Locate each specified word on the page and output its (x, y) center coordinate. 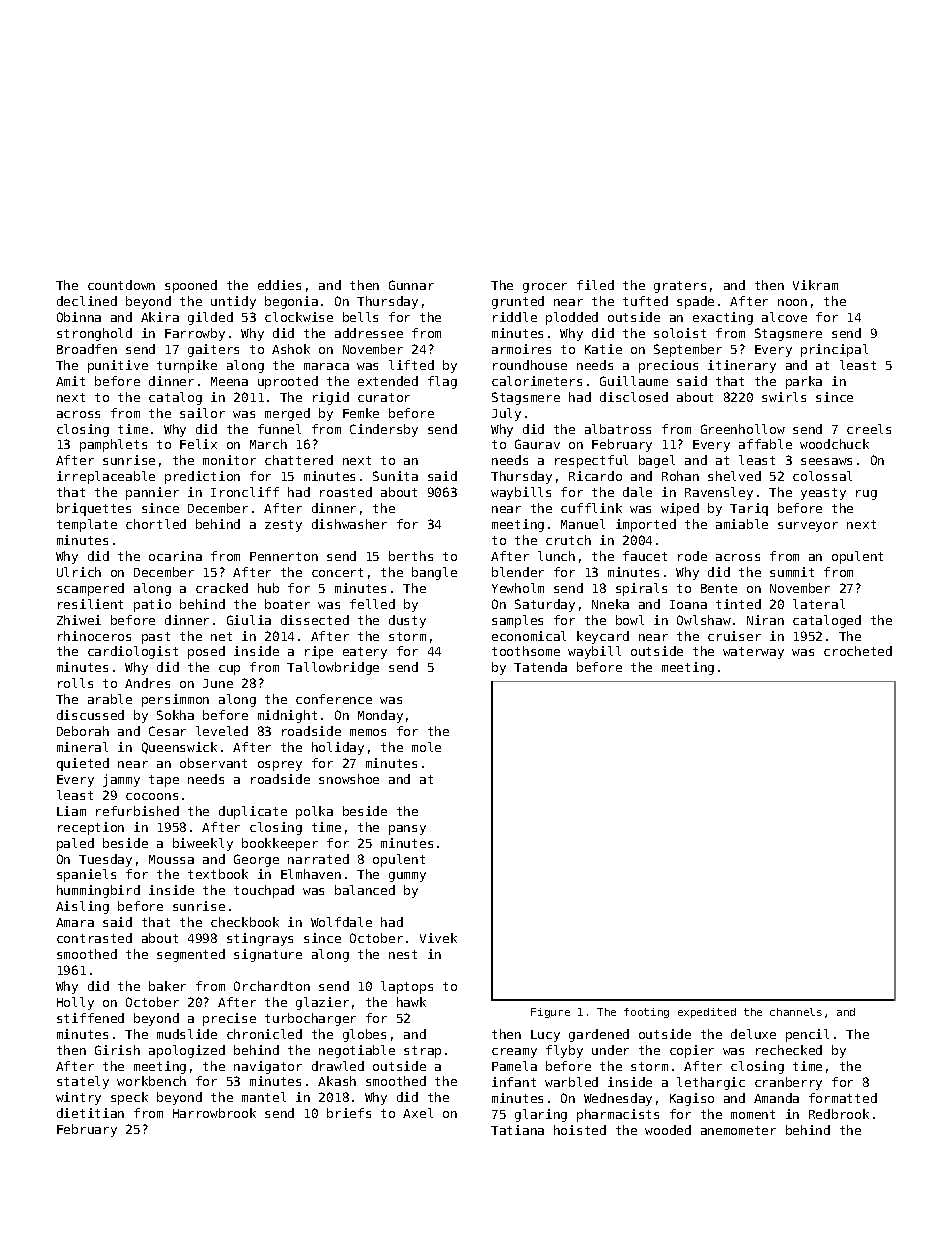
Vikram (815, 285)
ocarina (175, 556)
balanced (365, 890)
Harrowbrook (214, 1113)
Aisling (82, 907)
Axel (418, 1113)
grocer (545, 288)
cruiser (734, 636)
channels (796, 1012)
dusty (407, 621)
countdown (121, 285)
